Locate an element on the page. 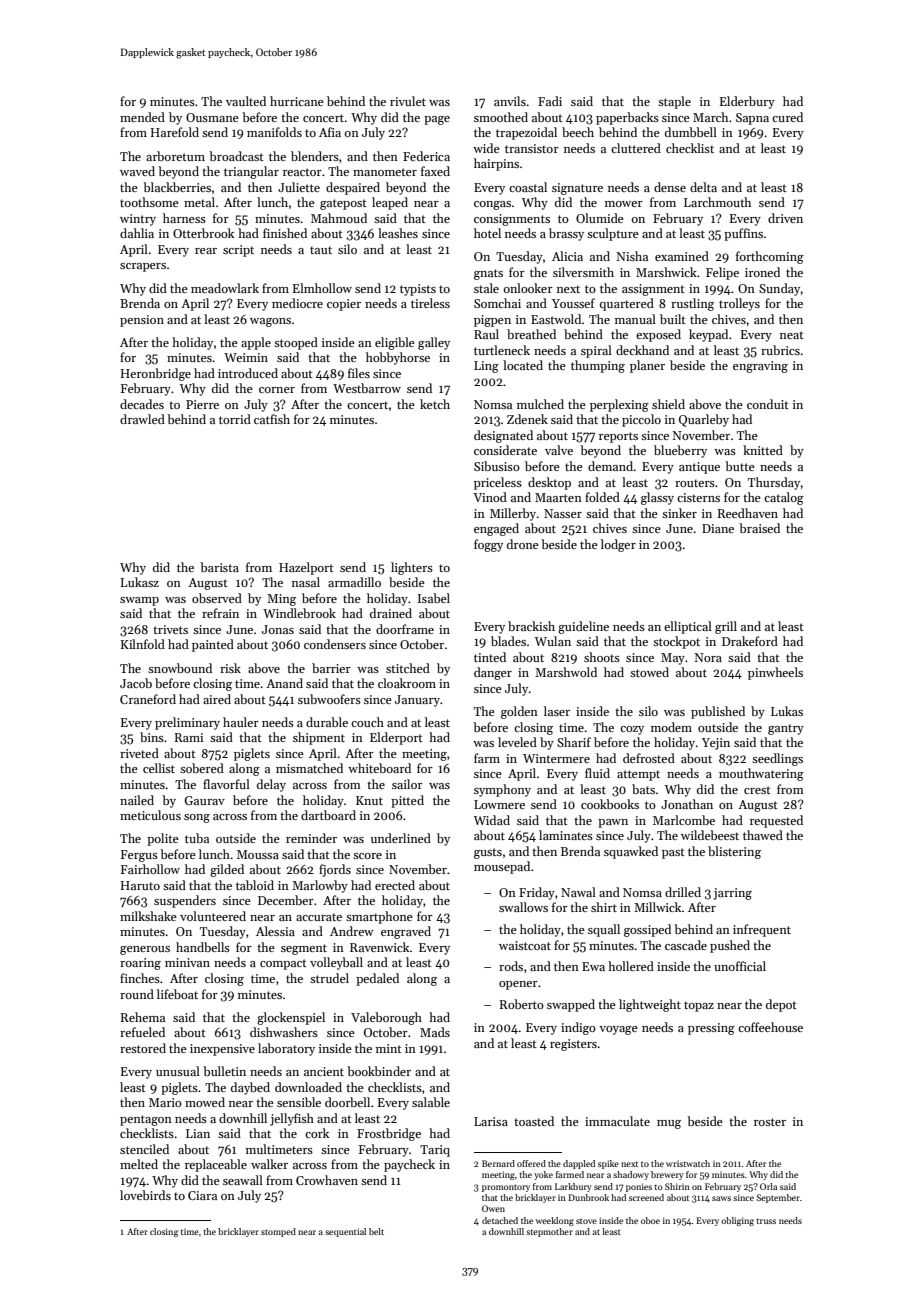  driven is located at coordinates (785, 218).
